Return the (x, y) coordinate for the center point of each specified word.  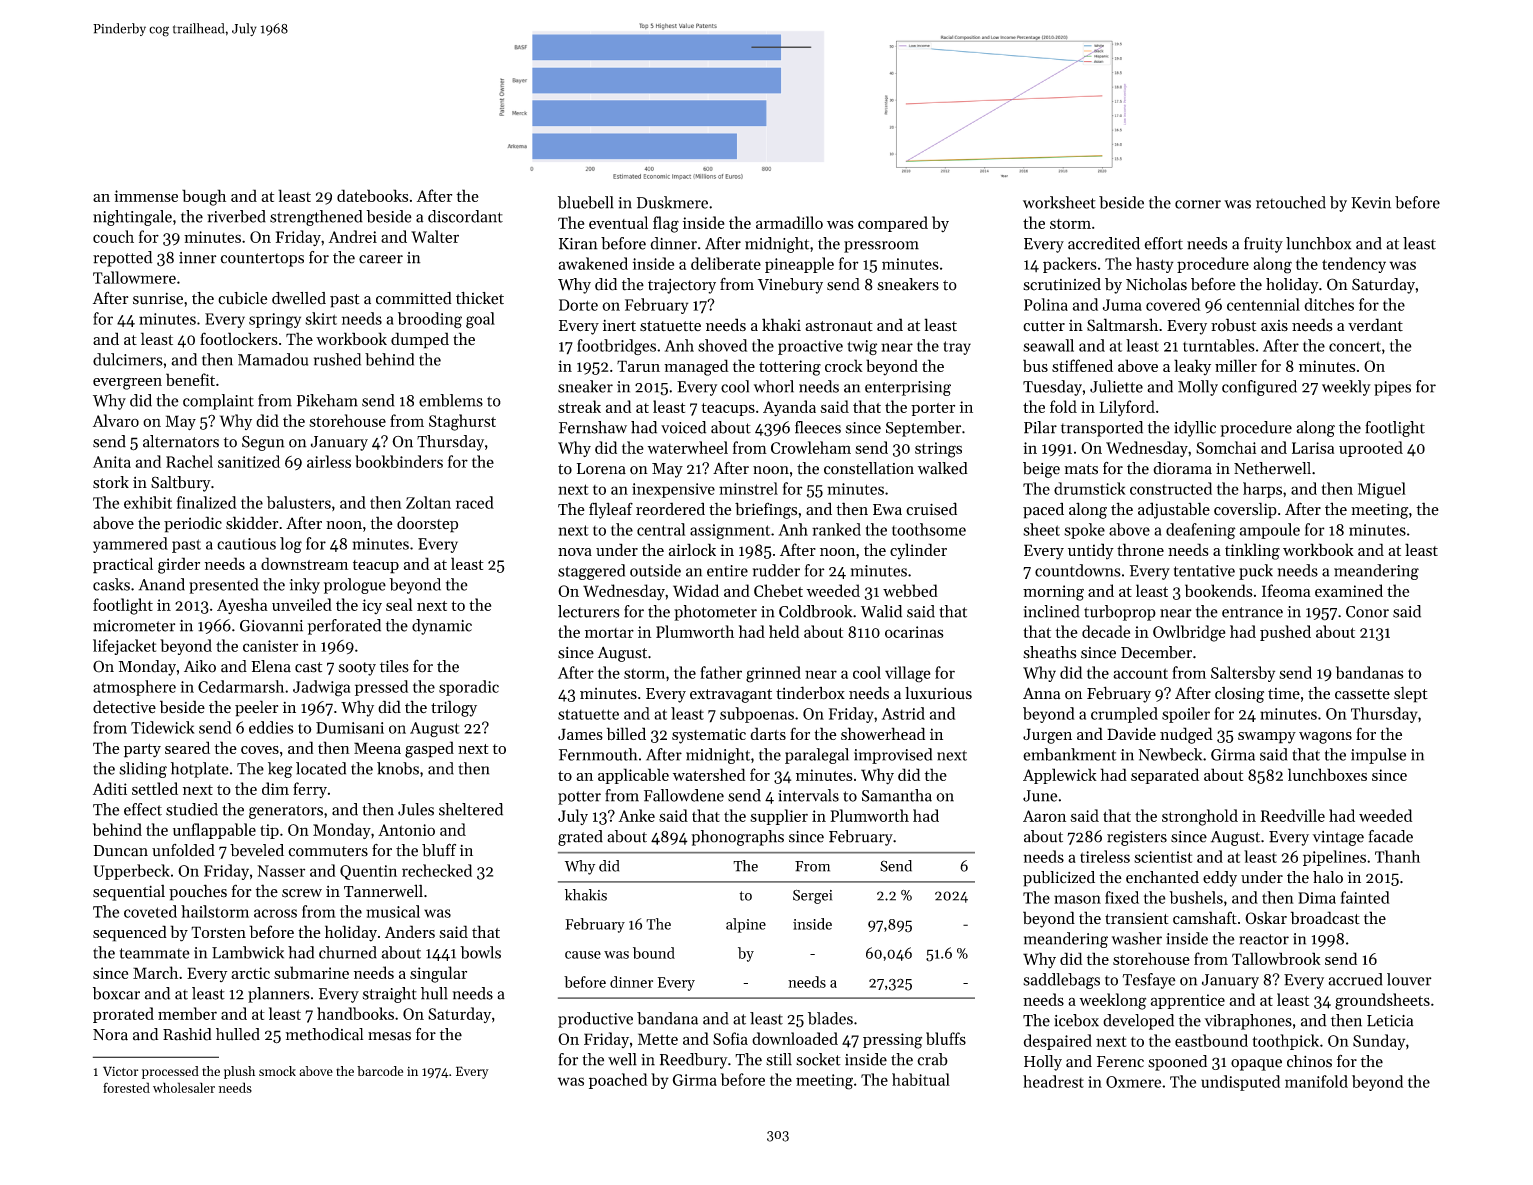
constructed (1171, 488)
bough (204, 197)
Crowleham (811, 447)
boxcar (116, 993)
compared (893, 224)
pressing (892, 1041)
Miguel (1382, 490)
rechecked (437, 870)
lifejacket (124, 647)
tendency (1354, 265)
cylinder (918, 551)
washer (1137, 938)
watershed (709, 774)
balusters (299, 502)
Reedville (1293, 815)
